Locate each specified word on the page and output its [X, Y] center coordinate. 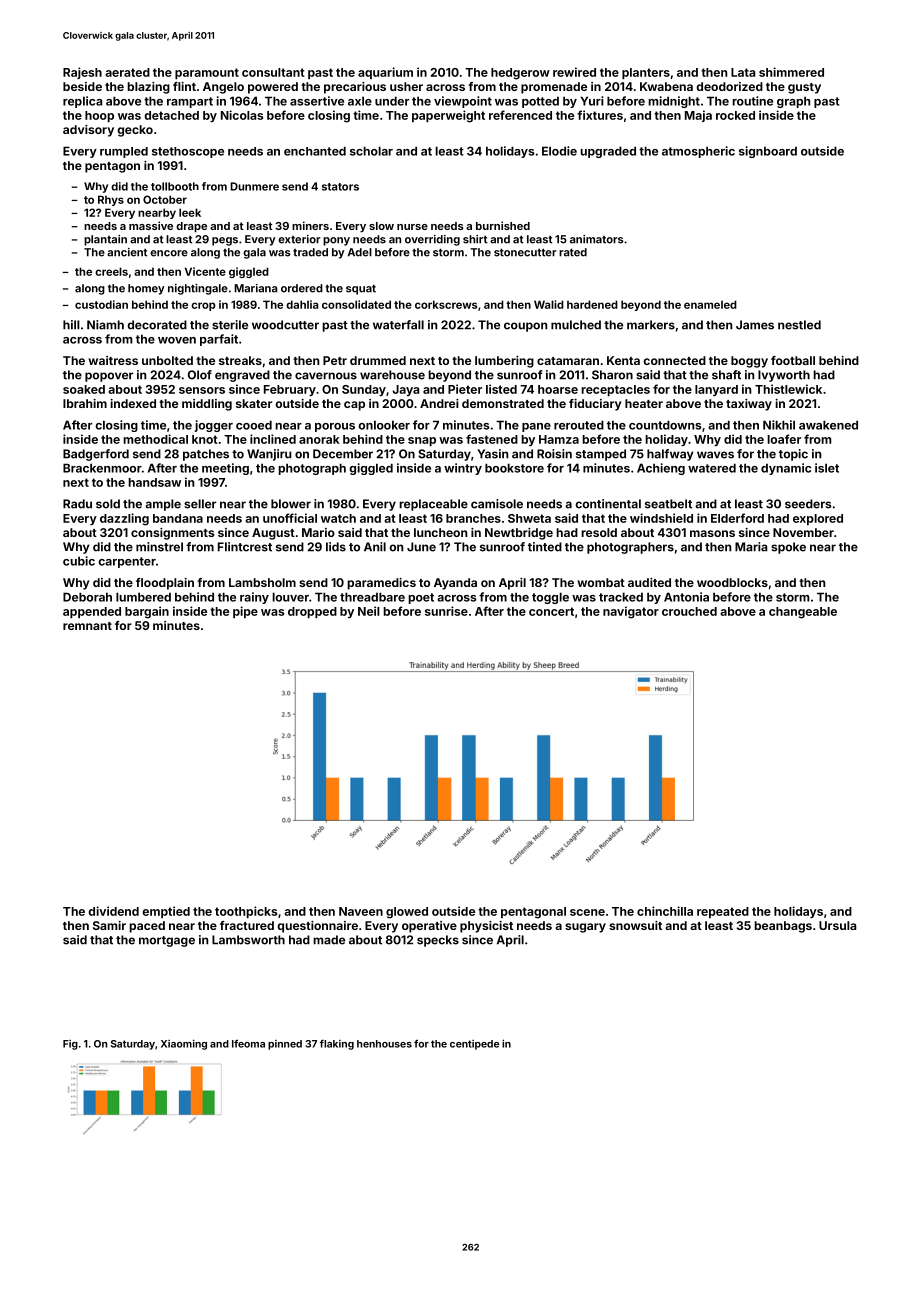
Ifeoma [248, 1043]
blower [291, 504]
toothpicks [246, 912]
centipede [474, 1045]
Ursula [837, 925]
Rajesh [82, 73]
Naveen [361, 911]
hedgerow [520, 74]
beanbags [783, 927]
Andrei [439, 403]
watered [712, 468]
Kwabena [666, 86]
